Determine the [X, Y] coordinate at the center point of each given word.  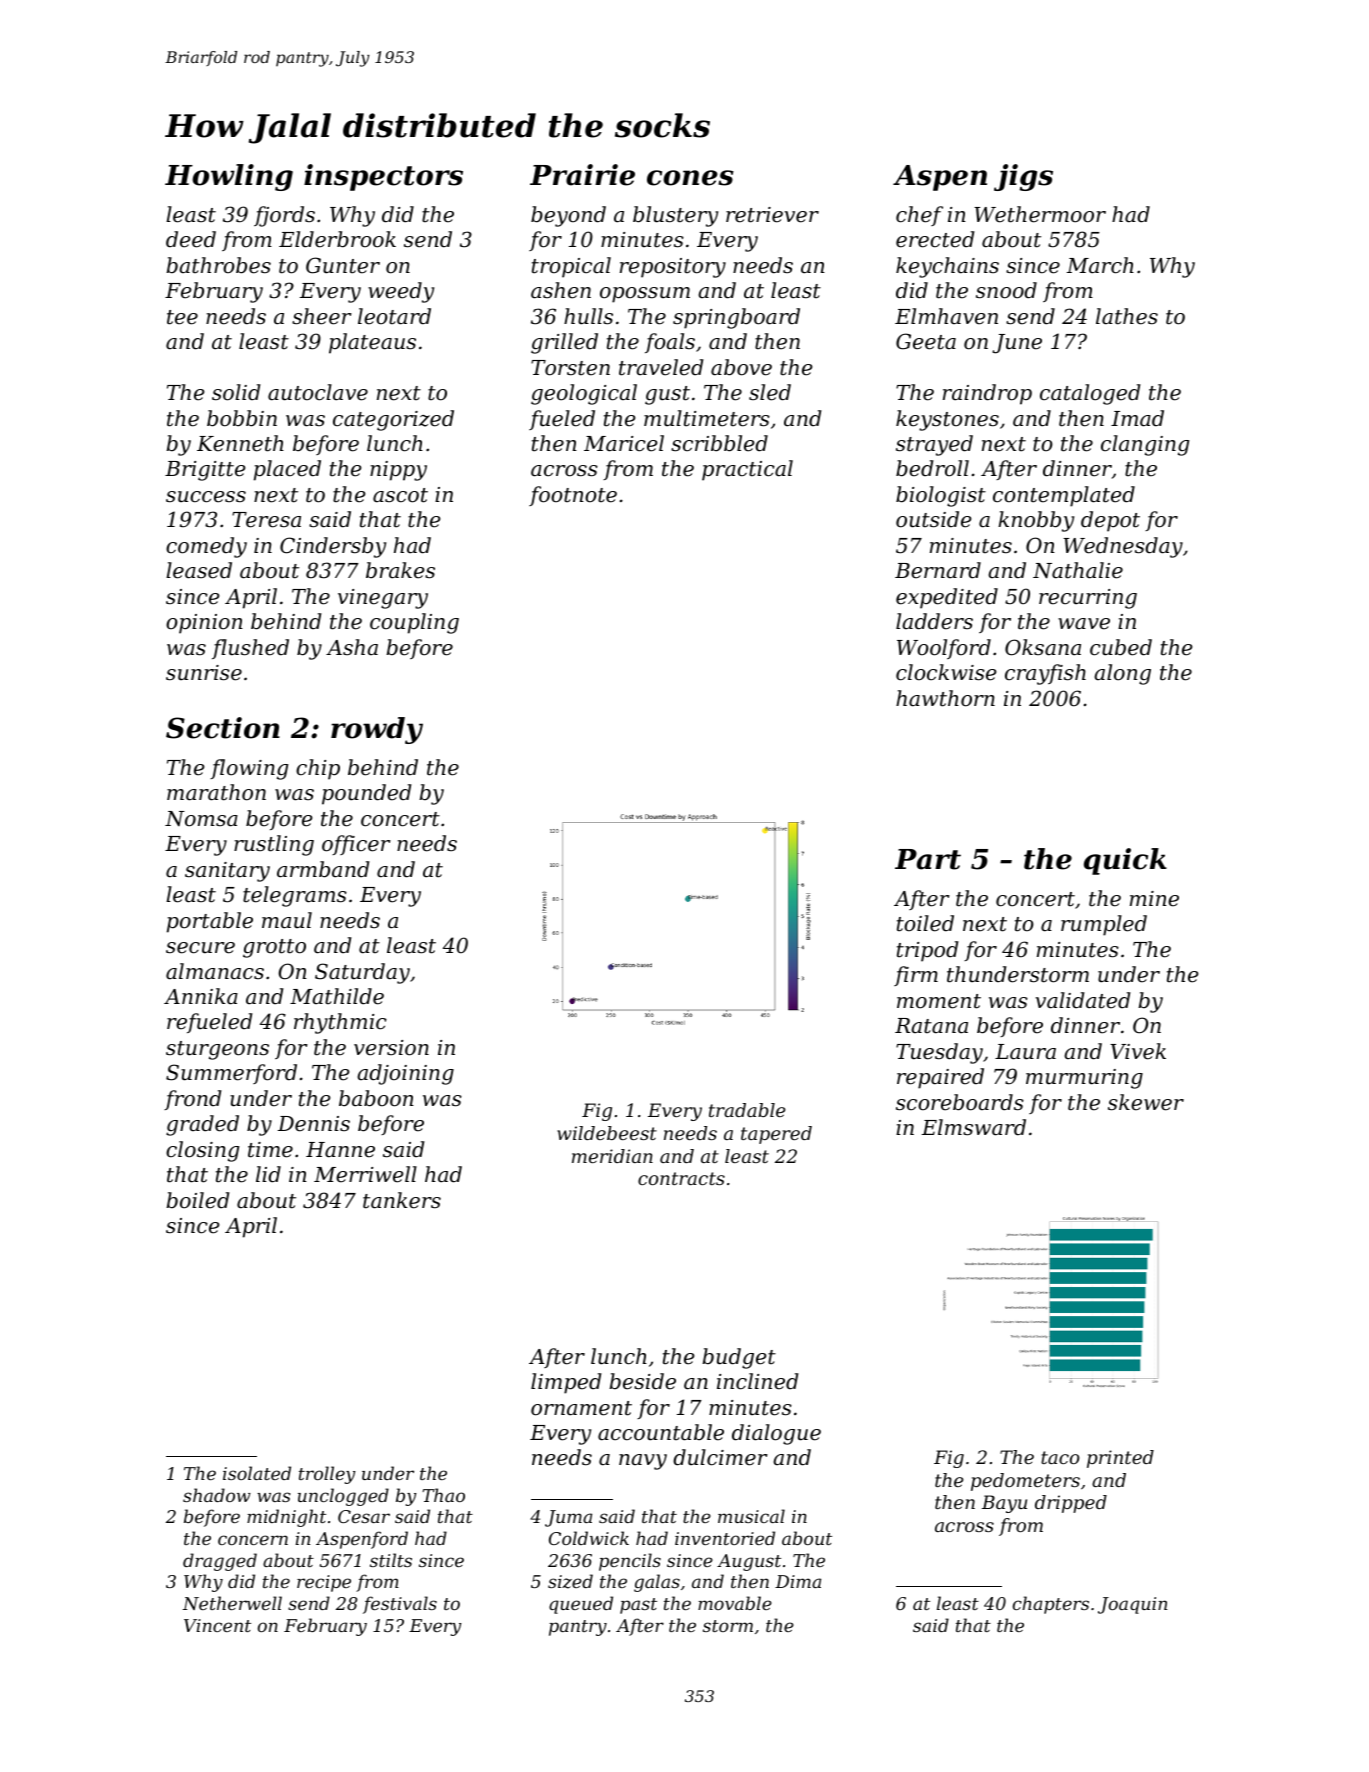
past [638, 1606]
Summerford [231, 1074]
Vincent [217, 1625]
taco [1060, 1457]
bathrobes [218, 265]
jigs [1023, 177]
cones [690, 178]
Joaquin [1132, 1605]
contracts [681, 1178]
